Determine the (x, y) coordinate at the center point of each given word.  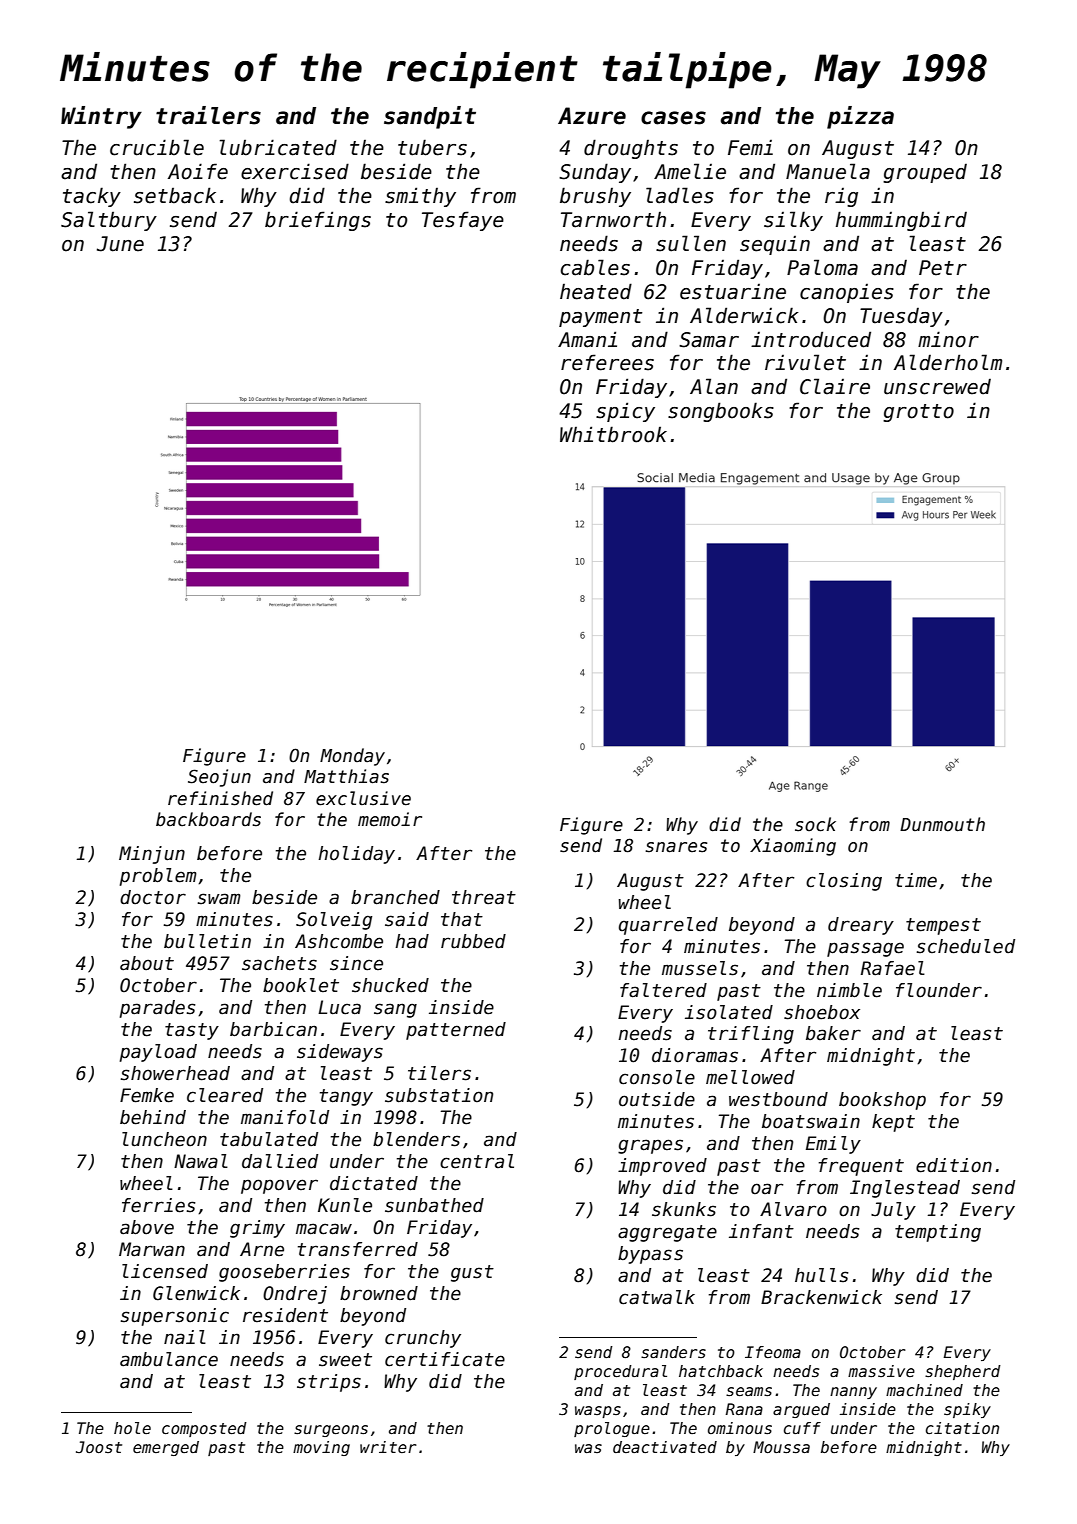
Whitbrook (613, 434)
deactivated (665, 1447)
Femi (750, 148)
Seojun (219, 778)
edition (954, 1165)
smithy (420, 197)
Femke (147, 1095)
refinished (220, 798)
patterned (456, 1031)
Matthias (346, 776)
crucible (157, 147)
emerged (166, 1448)
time (916, 880)
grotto (918, 413)
